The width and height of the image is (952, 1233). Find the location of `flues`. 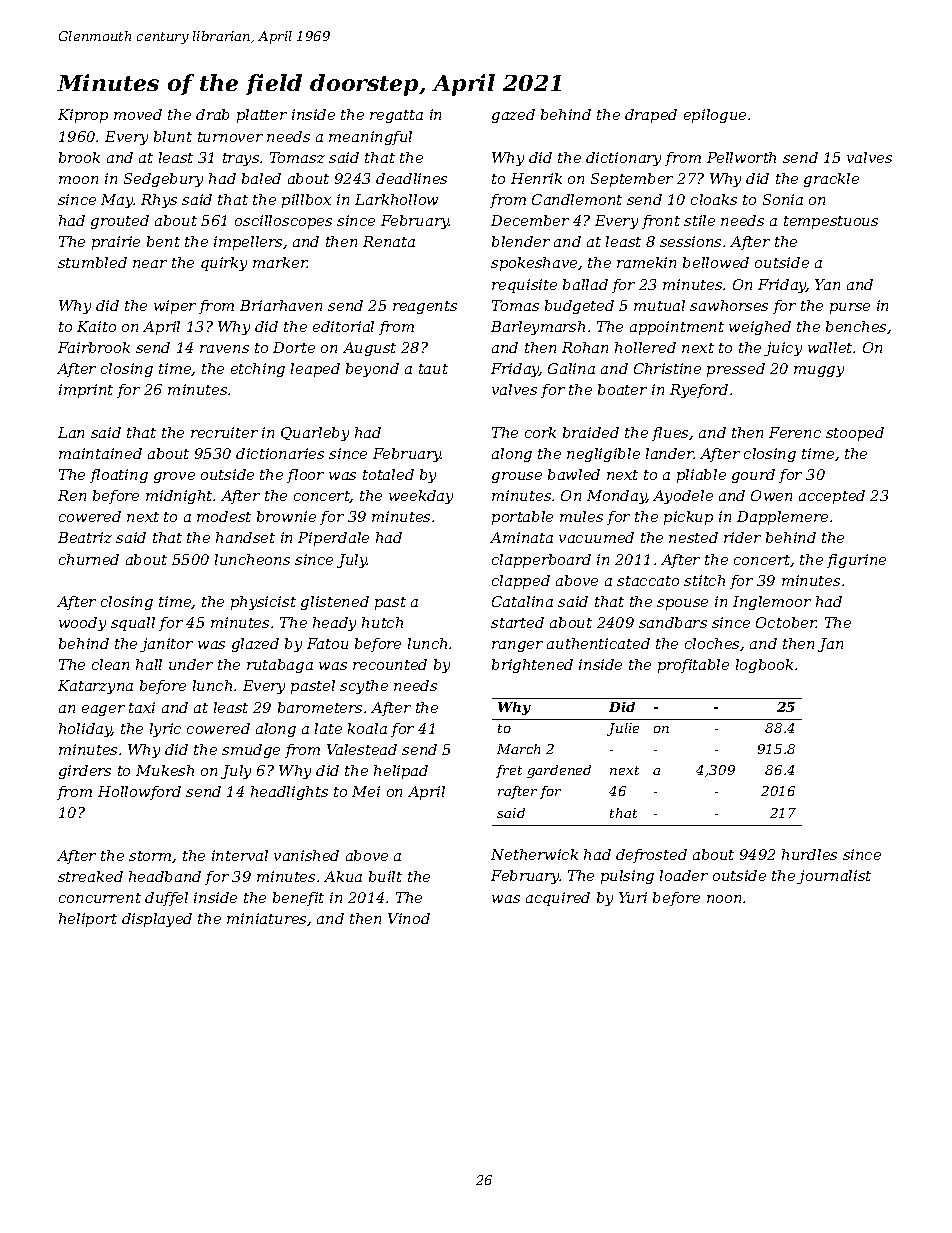

flues is located at coordinates (670, 434).
